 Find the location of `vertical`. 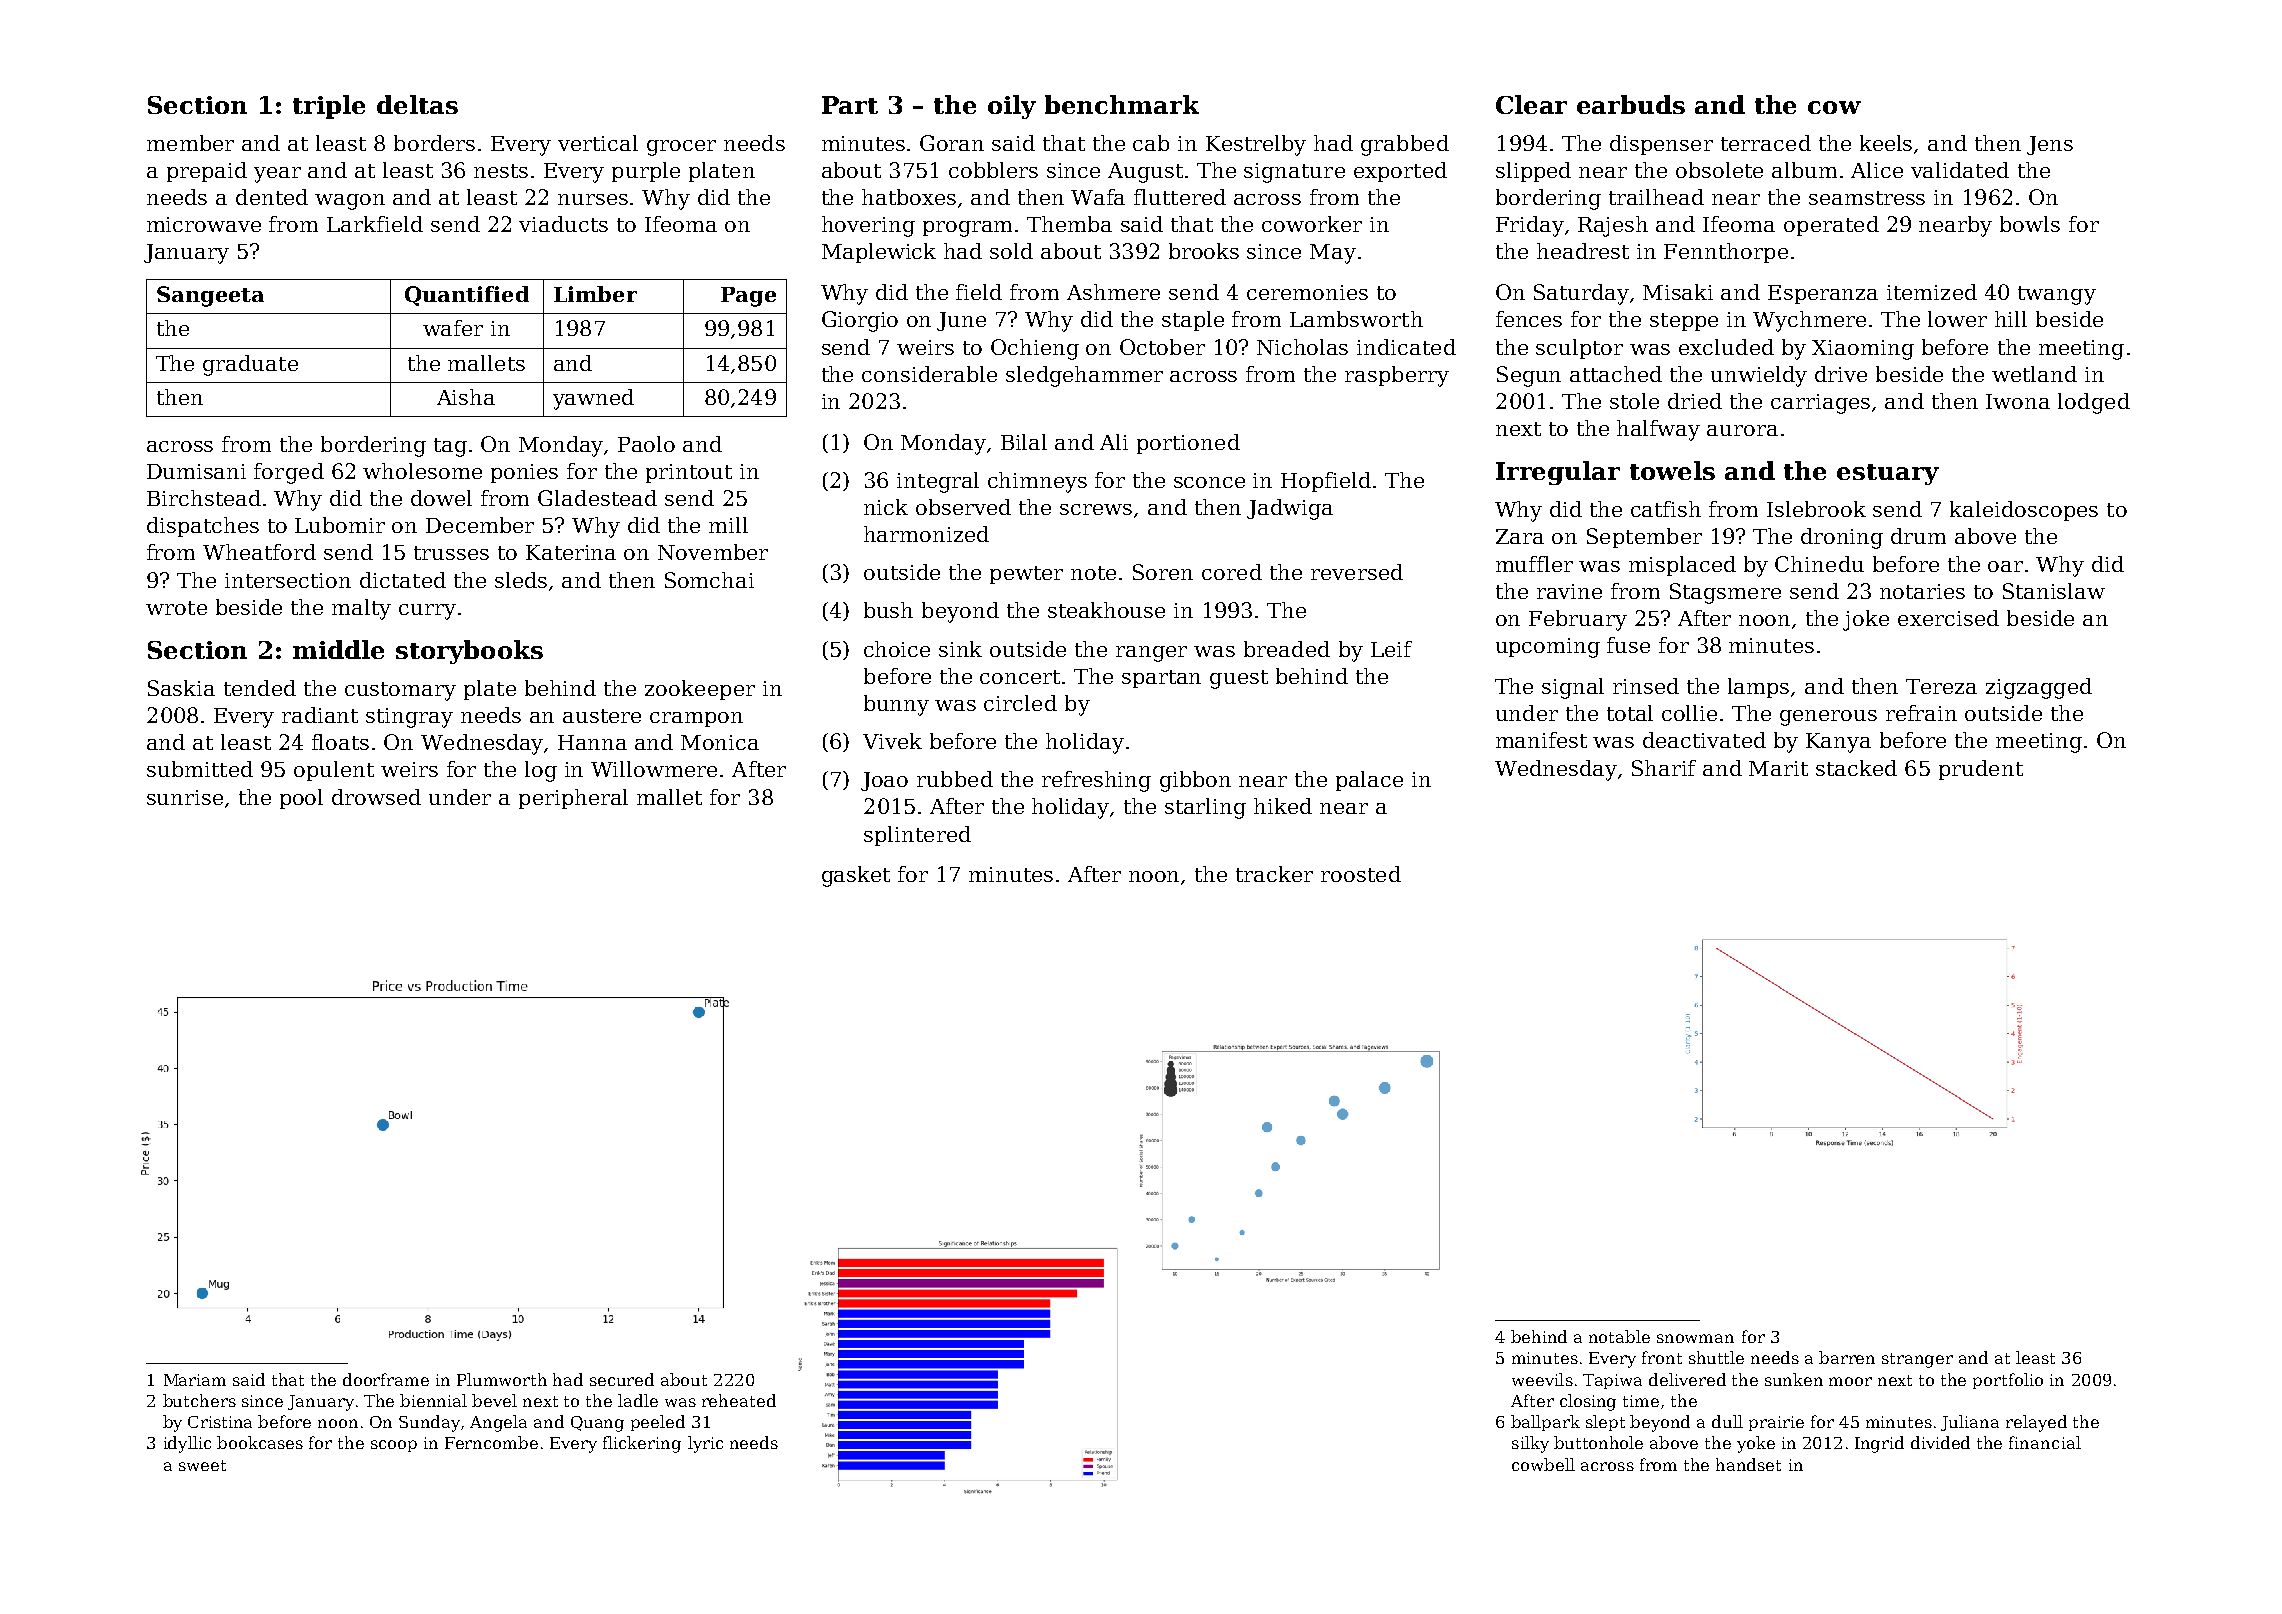

vertical is located at coordinates (598, 143).
